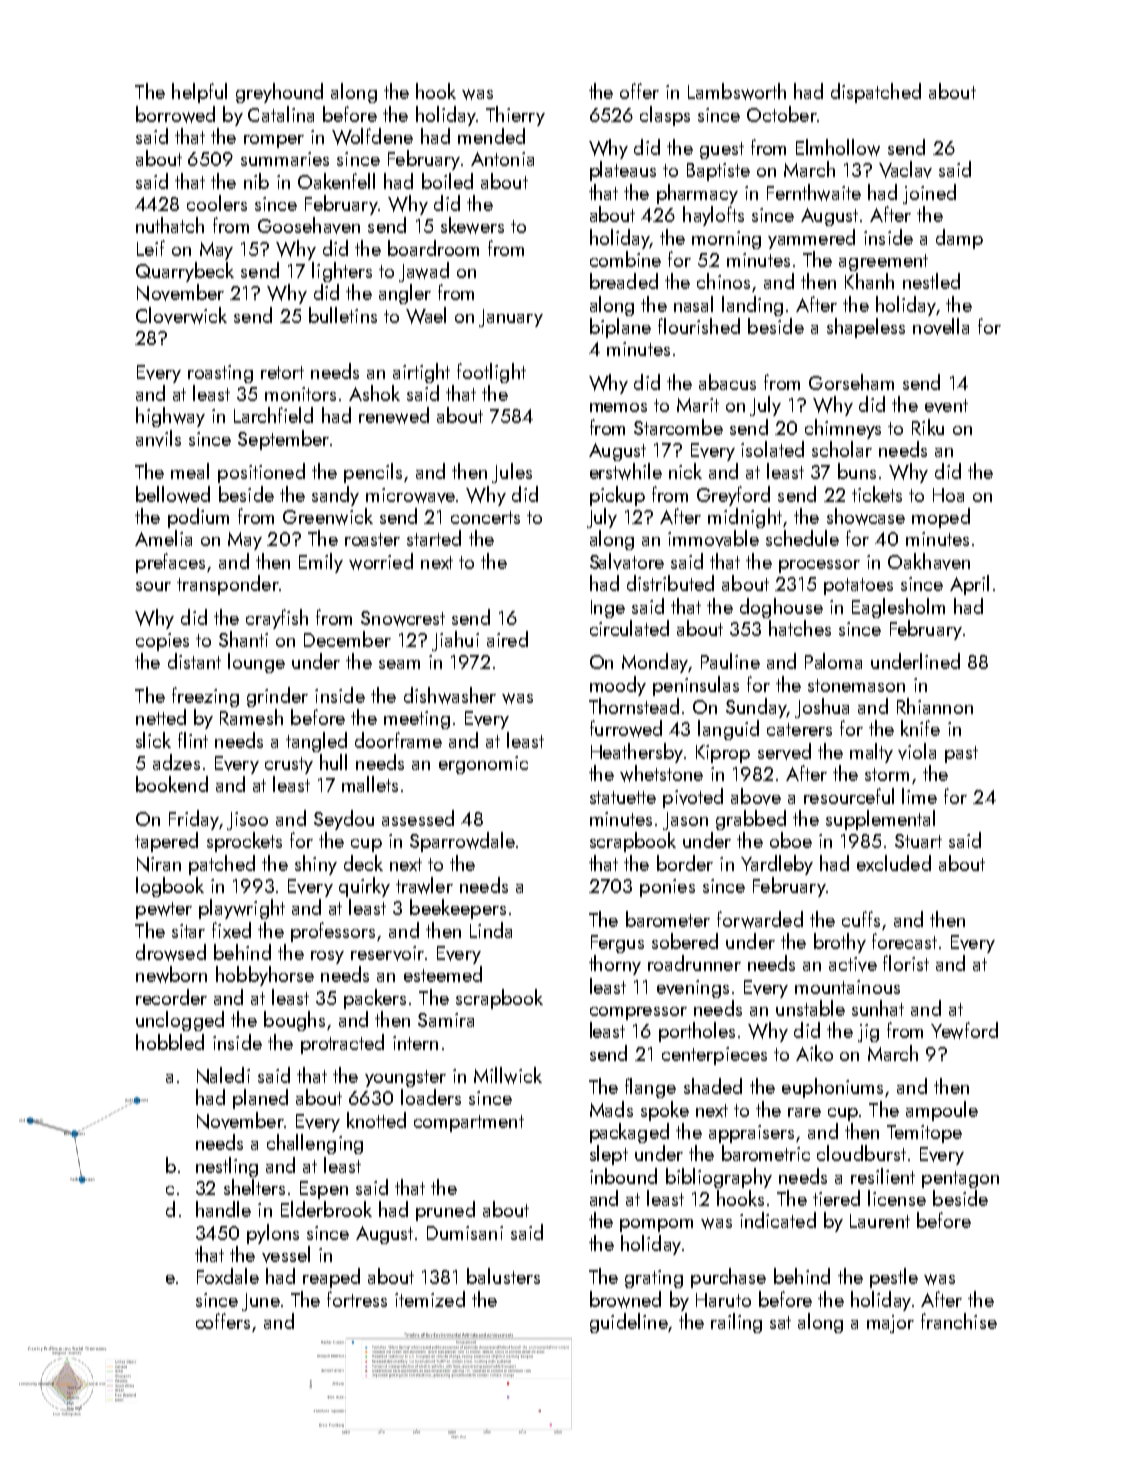 The image size is (1137, 1471). I want to click on nestled, so click(931, 281).
